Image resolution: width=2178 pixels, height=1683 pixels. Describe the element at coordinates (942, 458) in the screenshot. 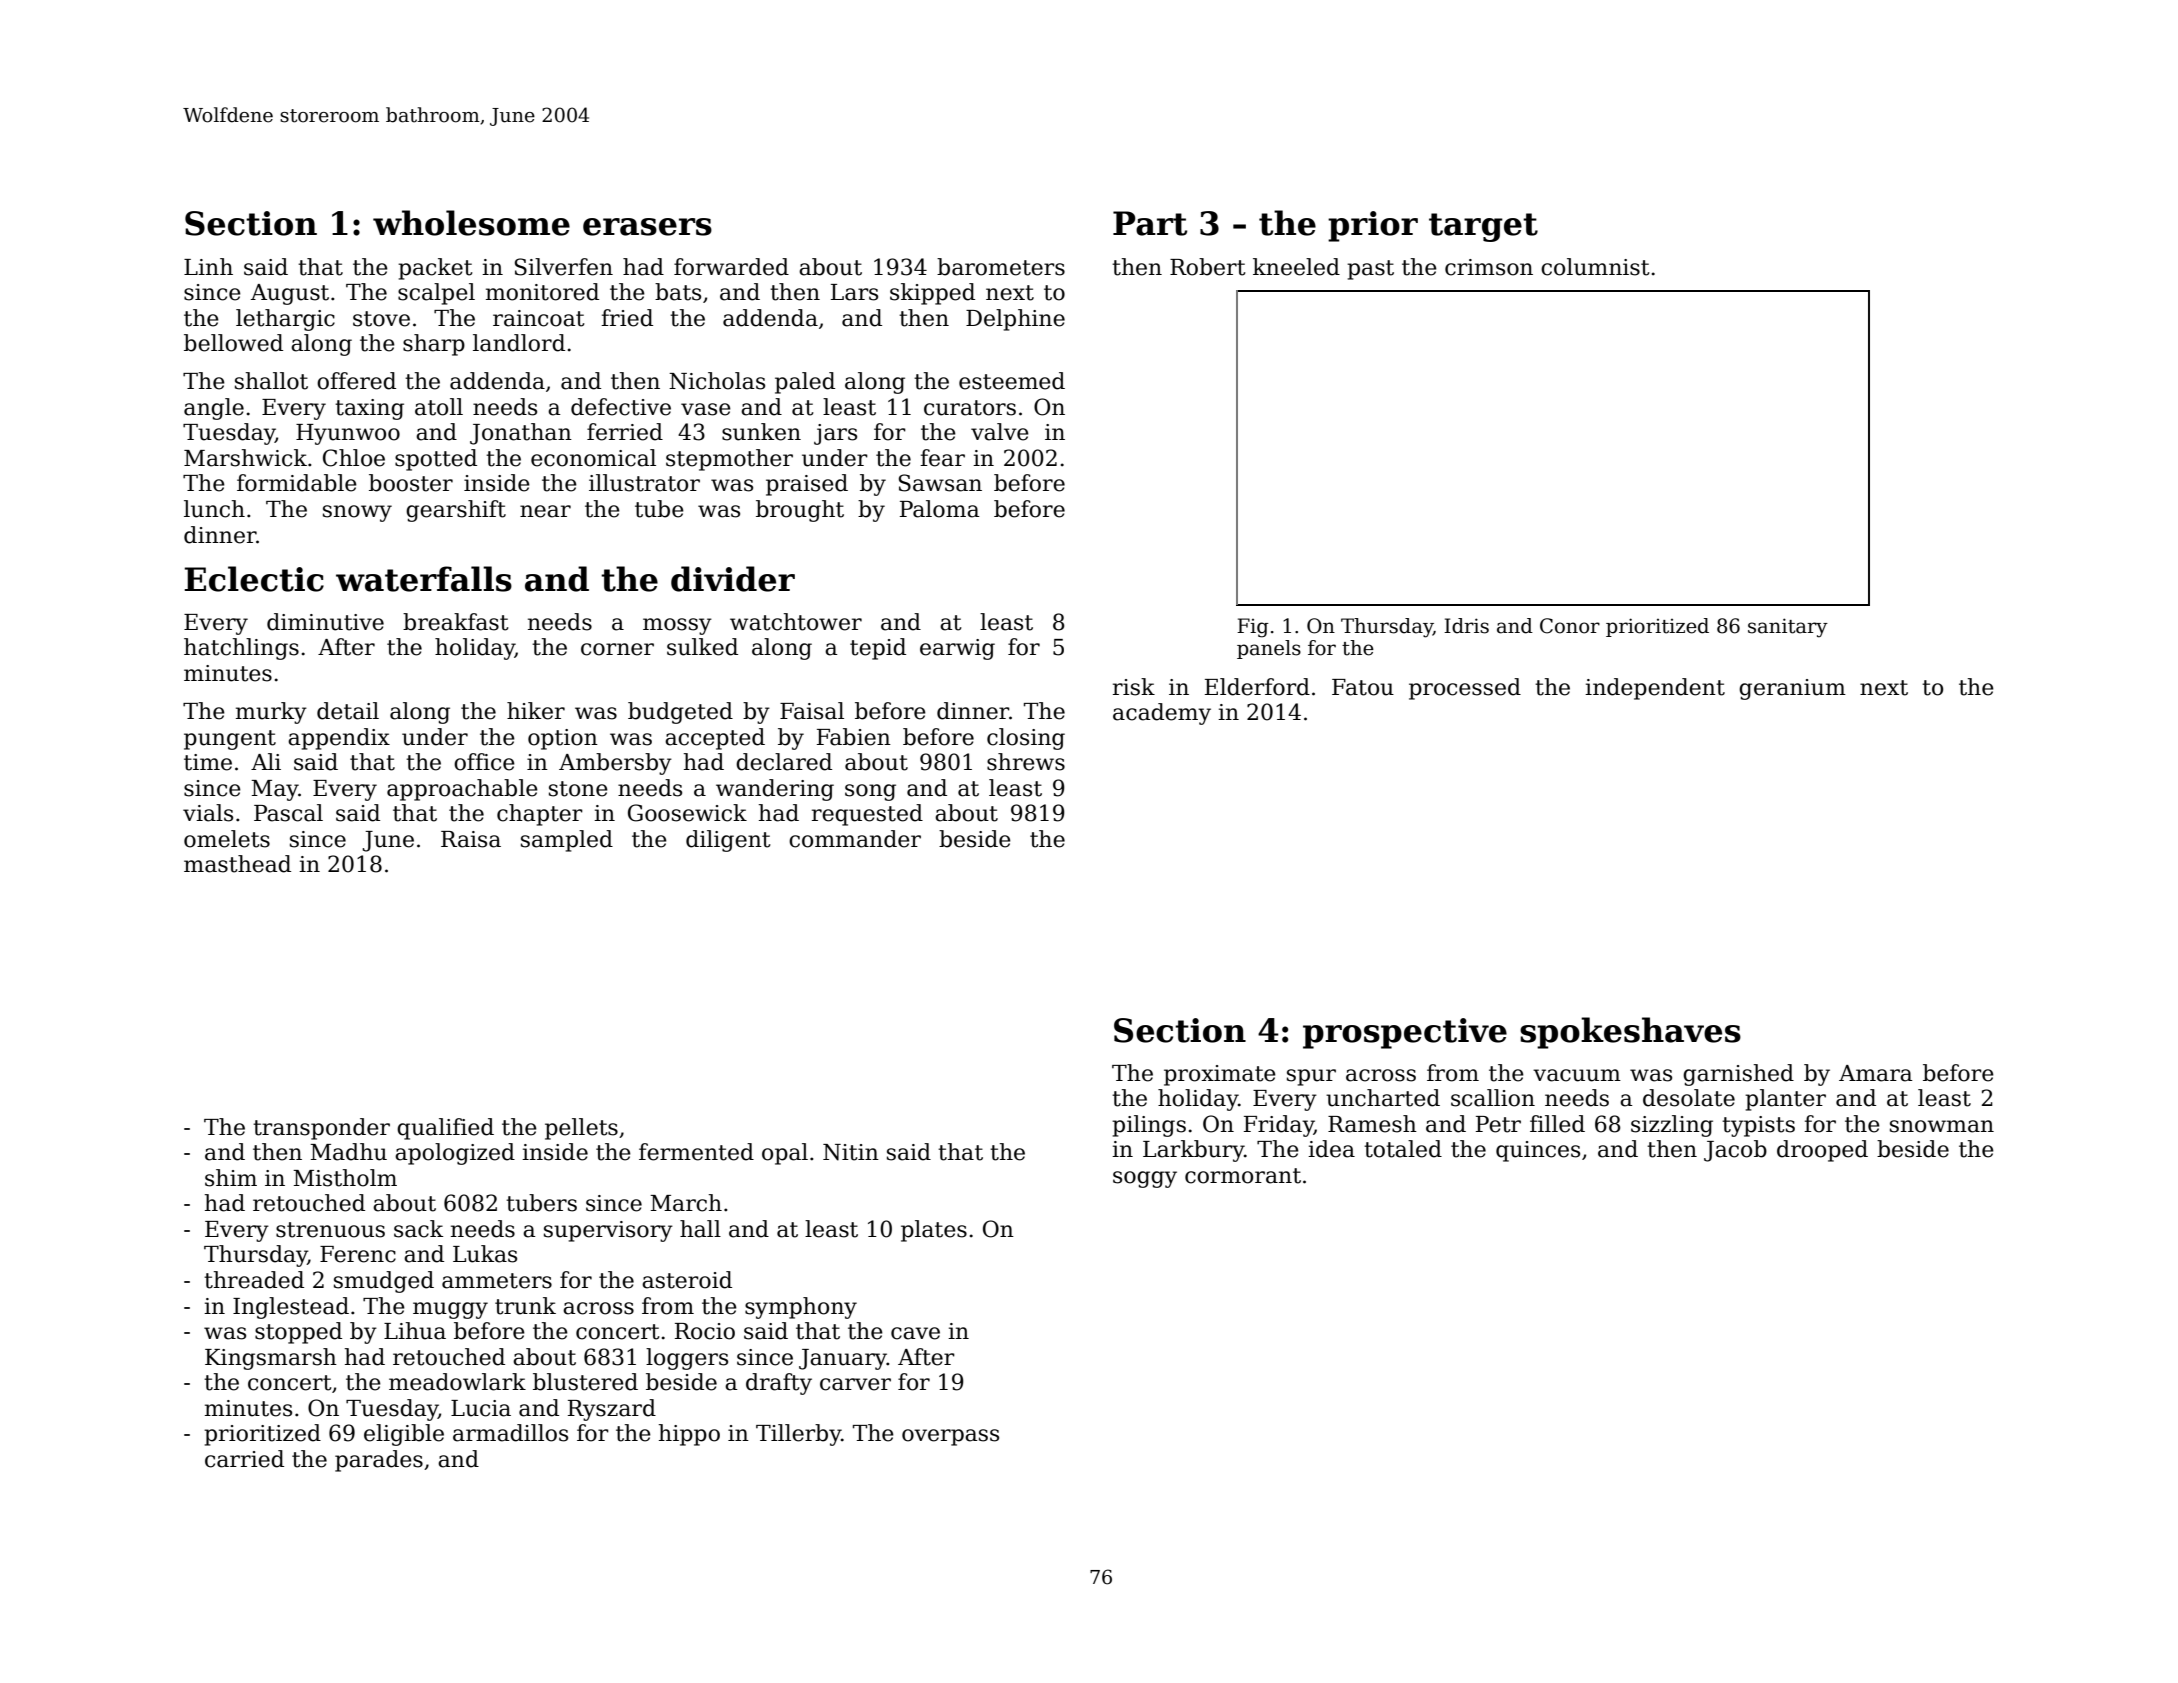

I see `fear` at that location.
